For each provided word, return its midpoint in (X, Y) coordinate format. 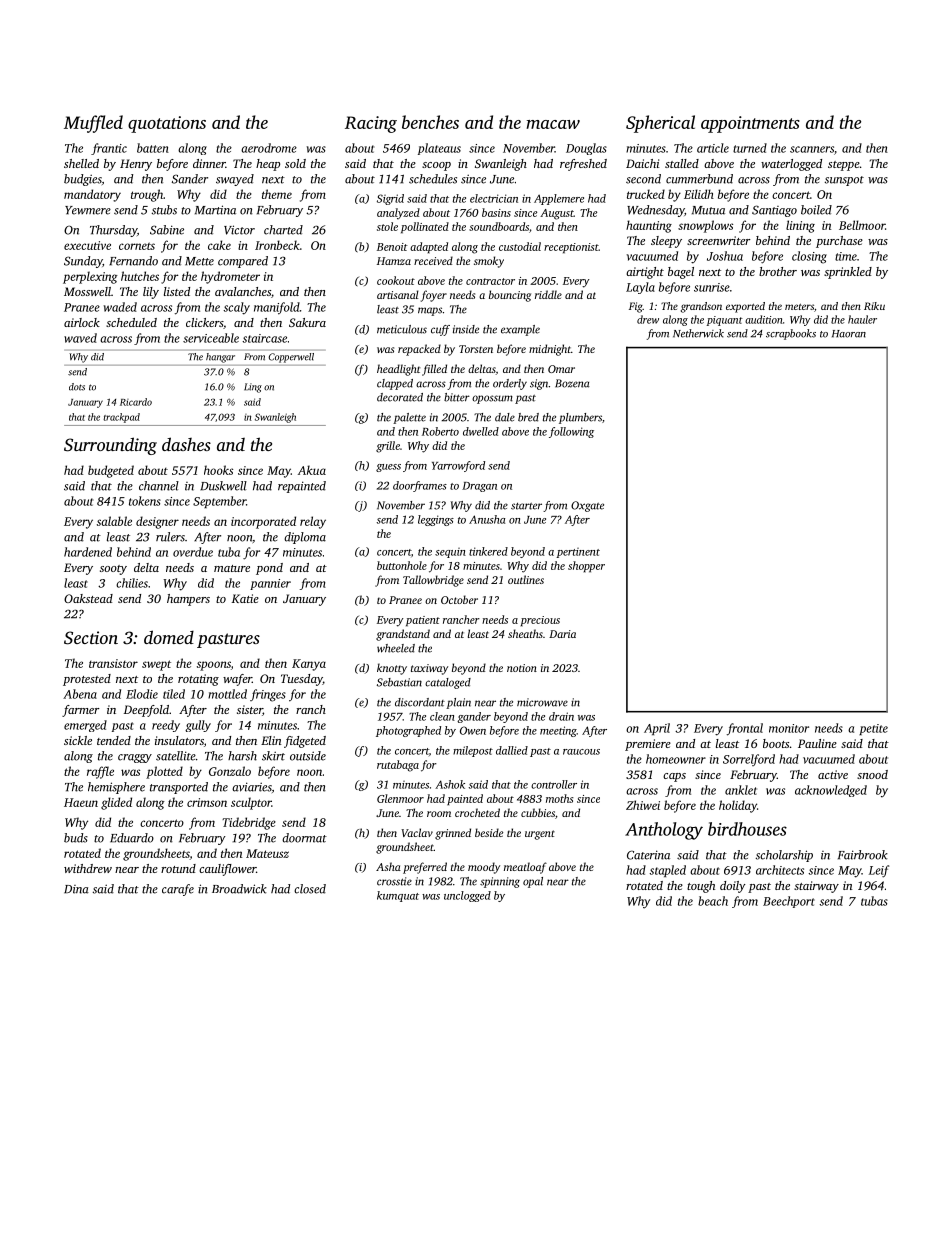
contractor (490, 281)
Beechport (789, 902)
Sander (190, 179)
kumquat (398, 896)
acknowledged (831, 791)
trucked (646, 194)
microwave (542, 702)
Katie (245, 598)
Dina (76, 889)
